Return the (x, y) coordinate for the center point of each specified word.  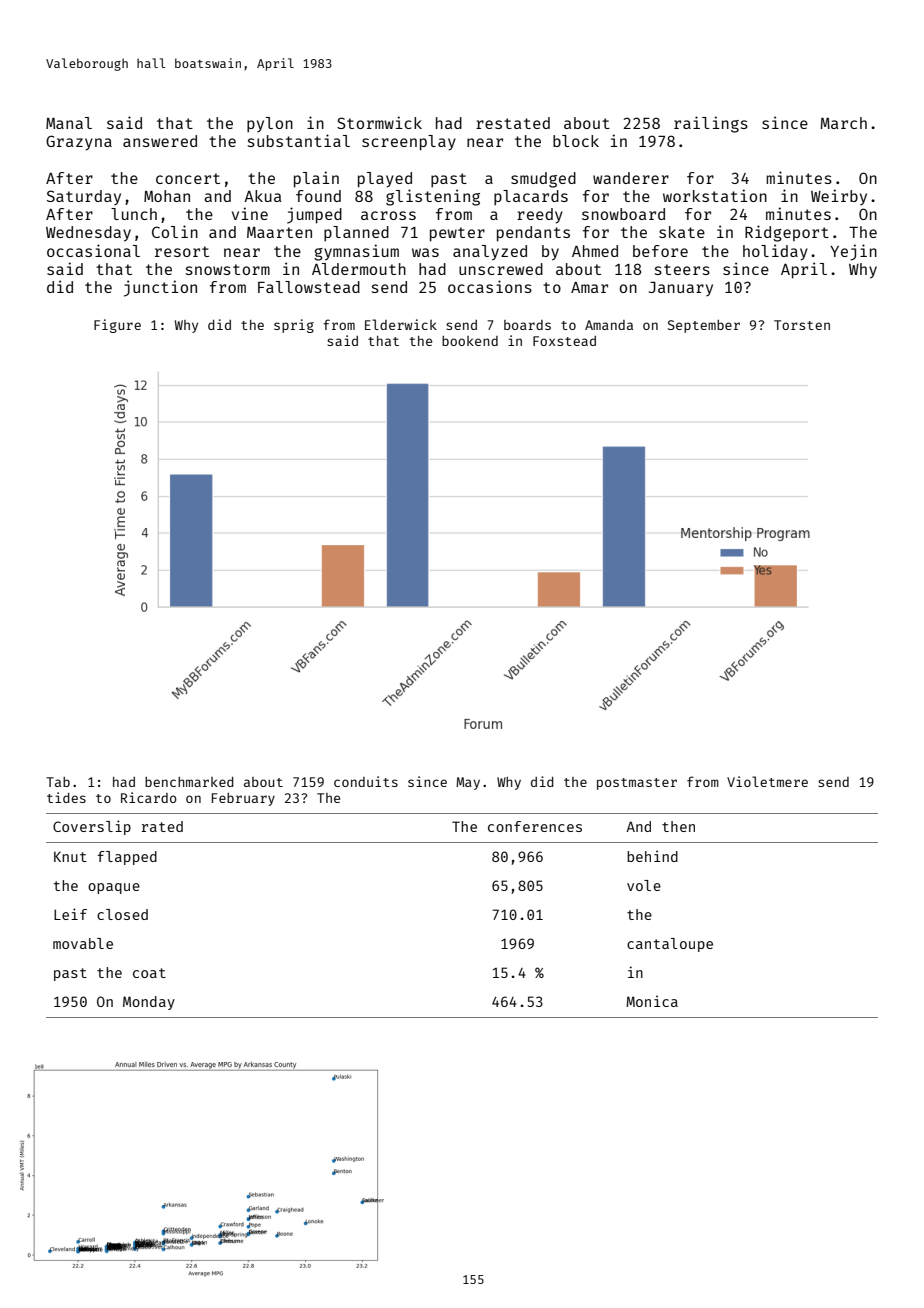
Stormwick (379, 122)
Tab (58, 782)
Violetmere (767, 781)
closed (122, 914)
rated (162, 826)
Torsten (802, 325)
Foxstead (564, 341)
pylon (270, 125)
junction (160, 288)
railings (711, 124)
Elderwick (401, 324)
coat (149, 973)
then (678, 826)
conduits (366, 781)
